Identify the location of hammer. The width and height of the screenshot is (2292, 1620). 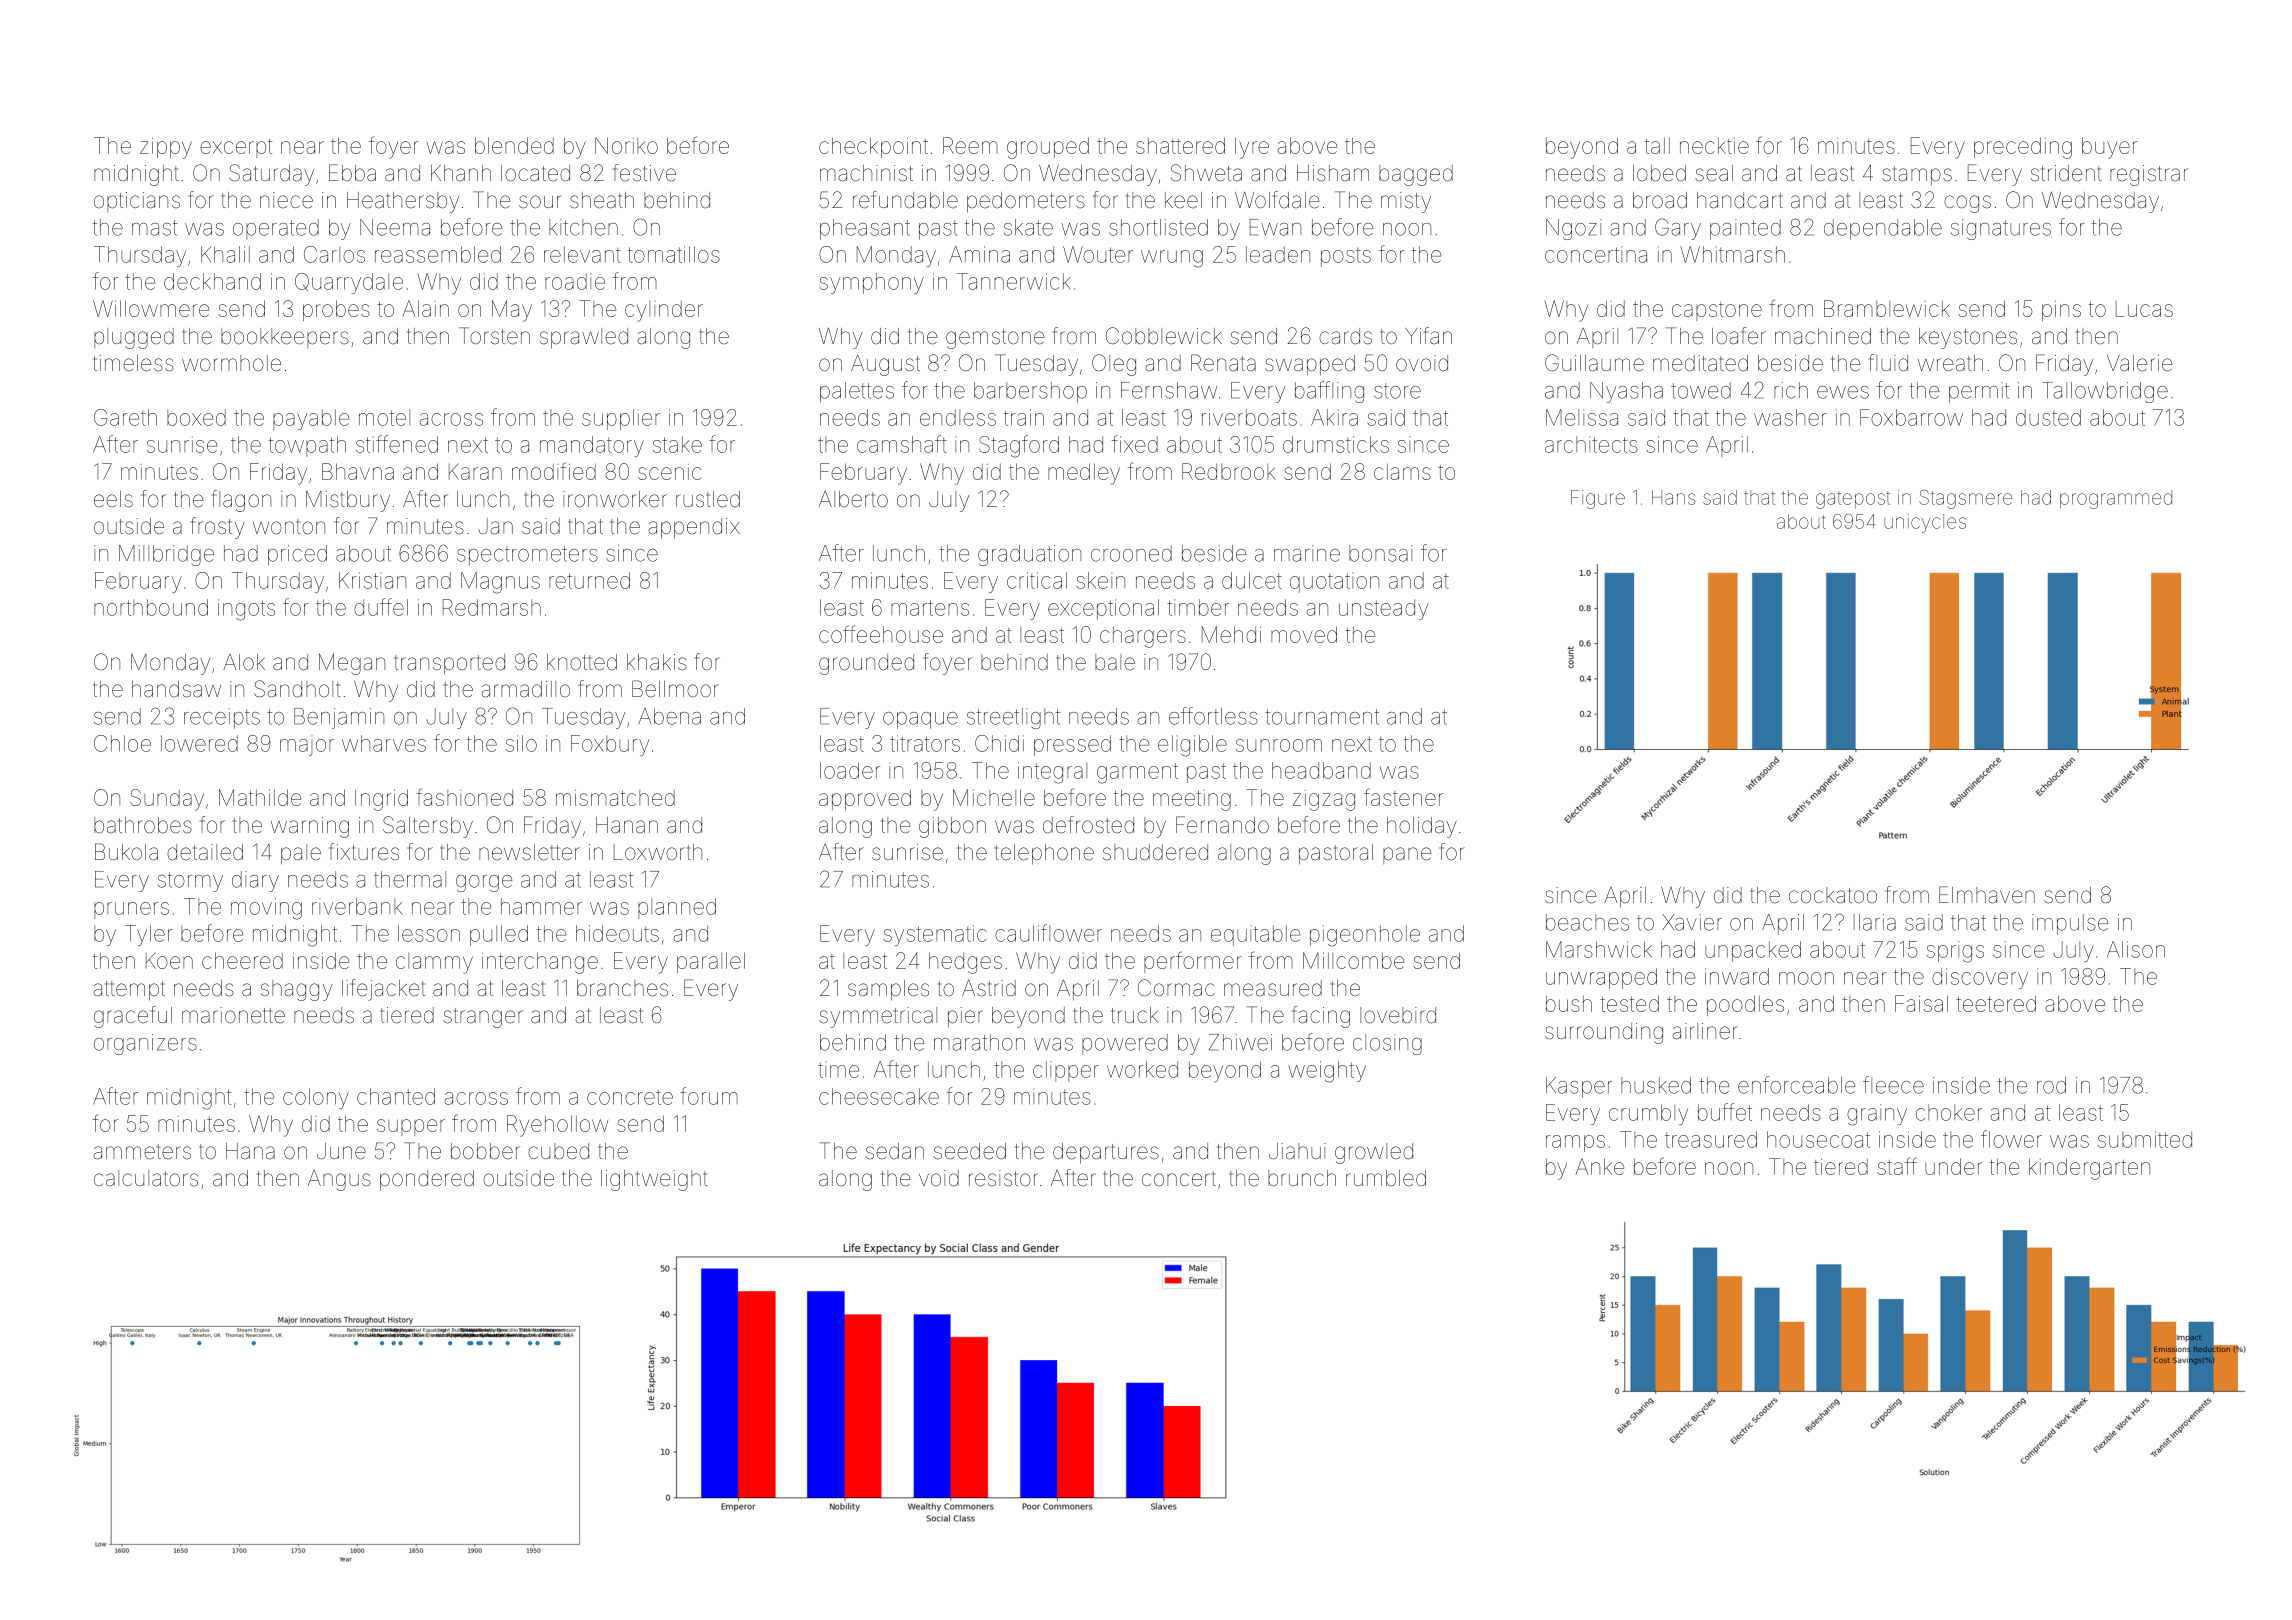
(541, 906).
